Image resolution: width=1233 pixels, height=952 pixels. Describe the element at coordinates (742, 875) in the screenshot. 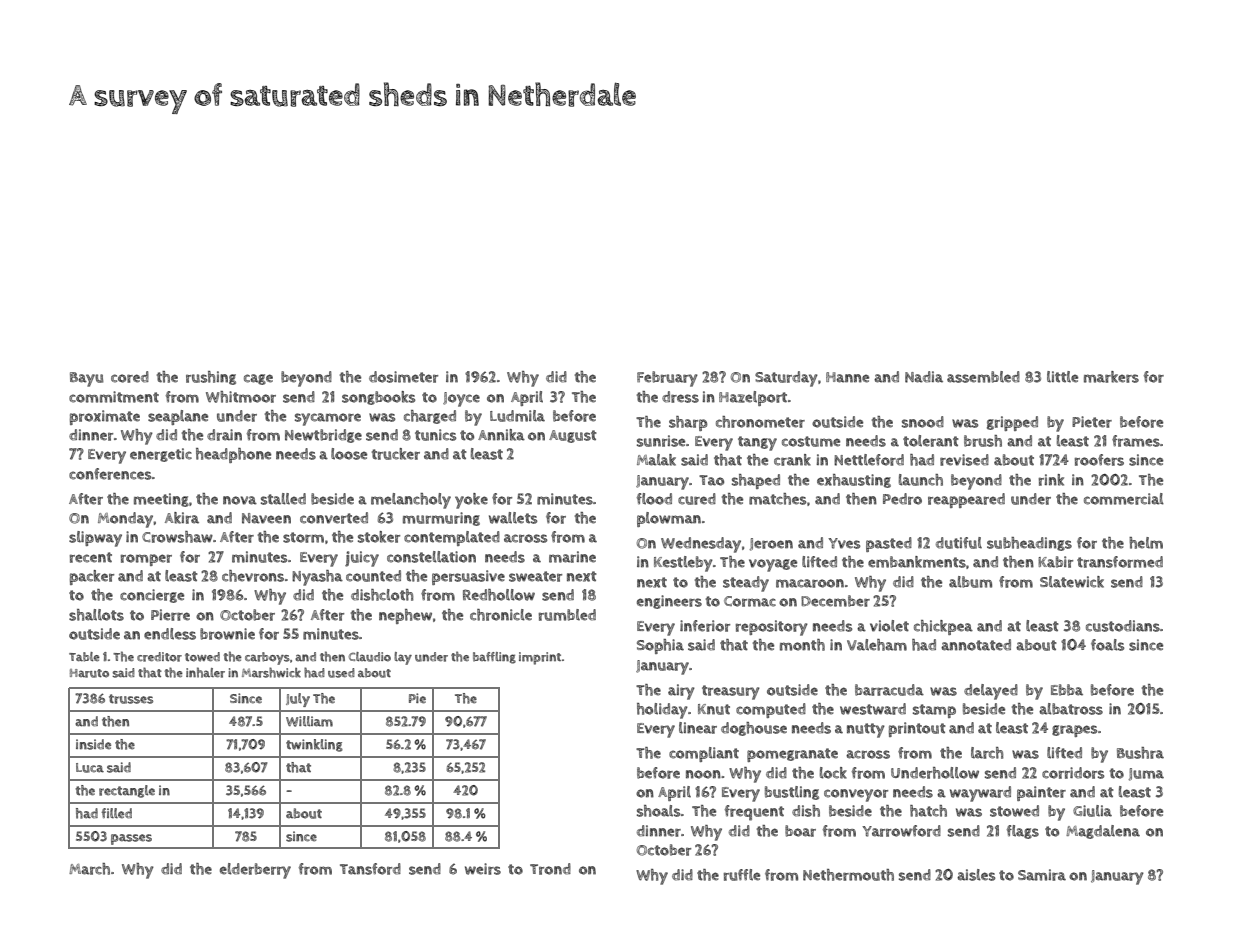

I see `ruffle` at that location.
